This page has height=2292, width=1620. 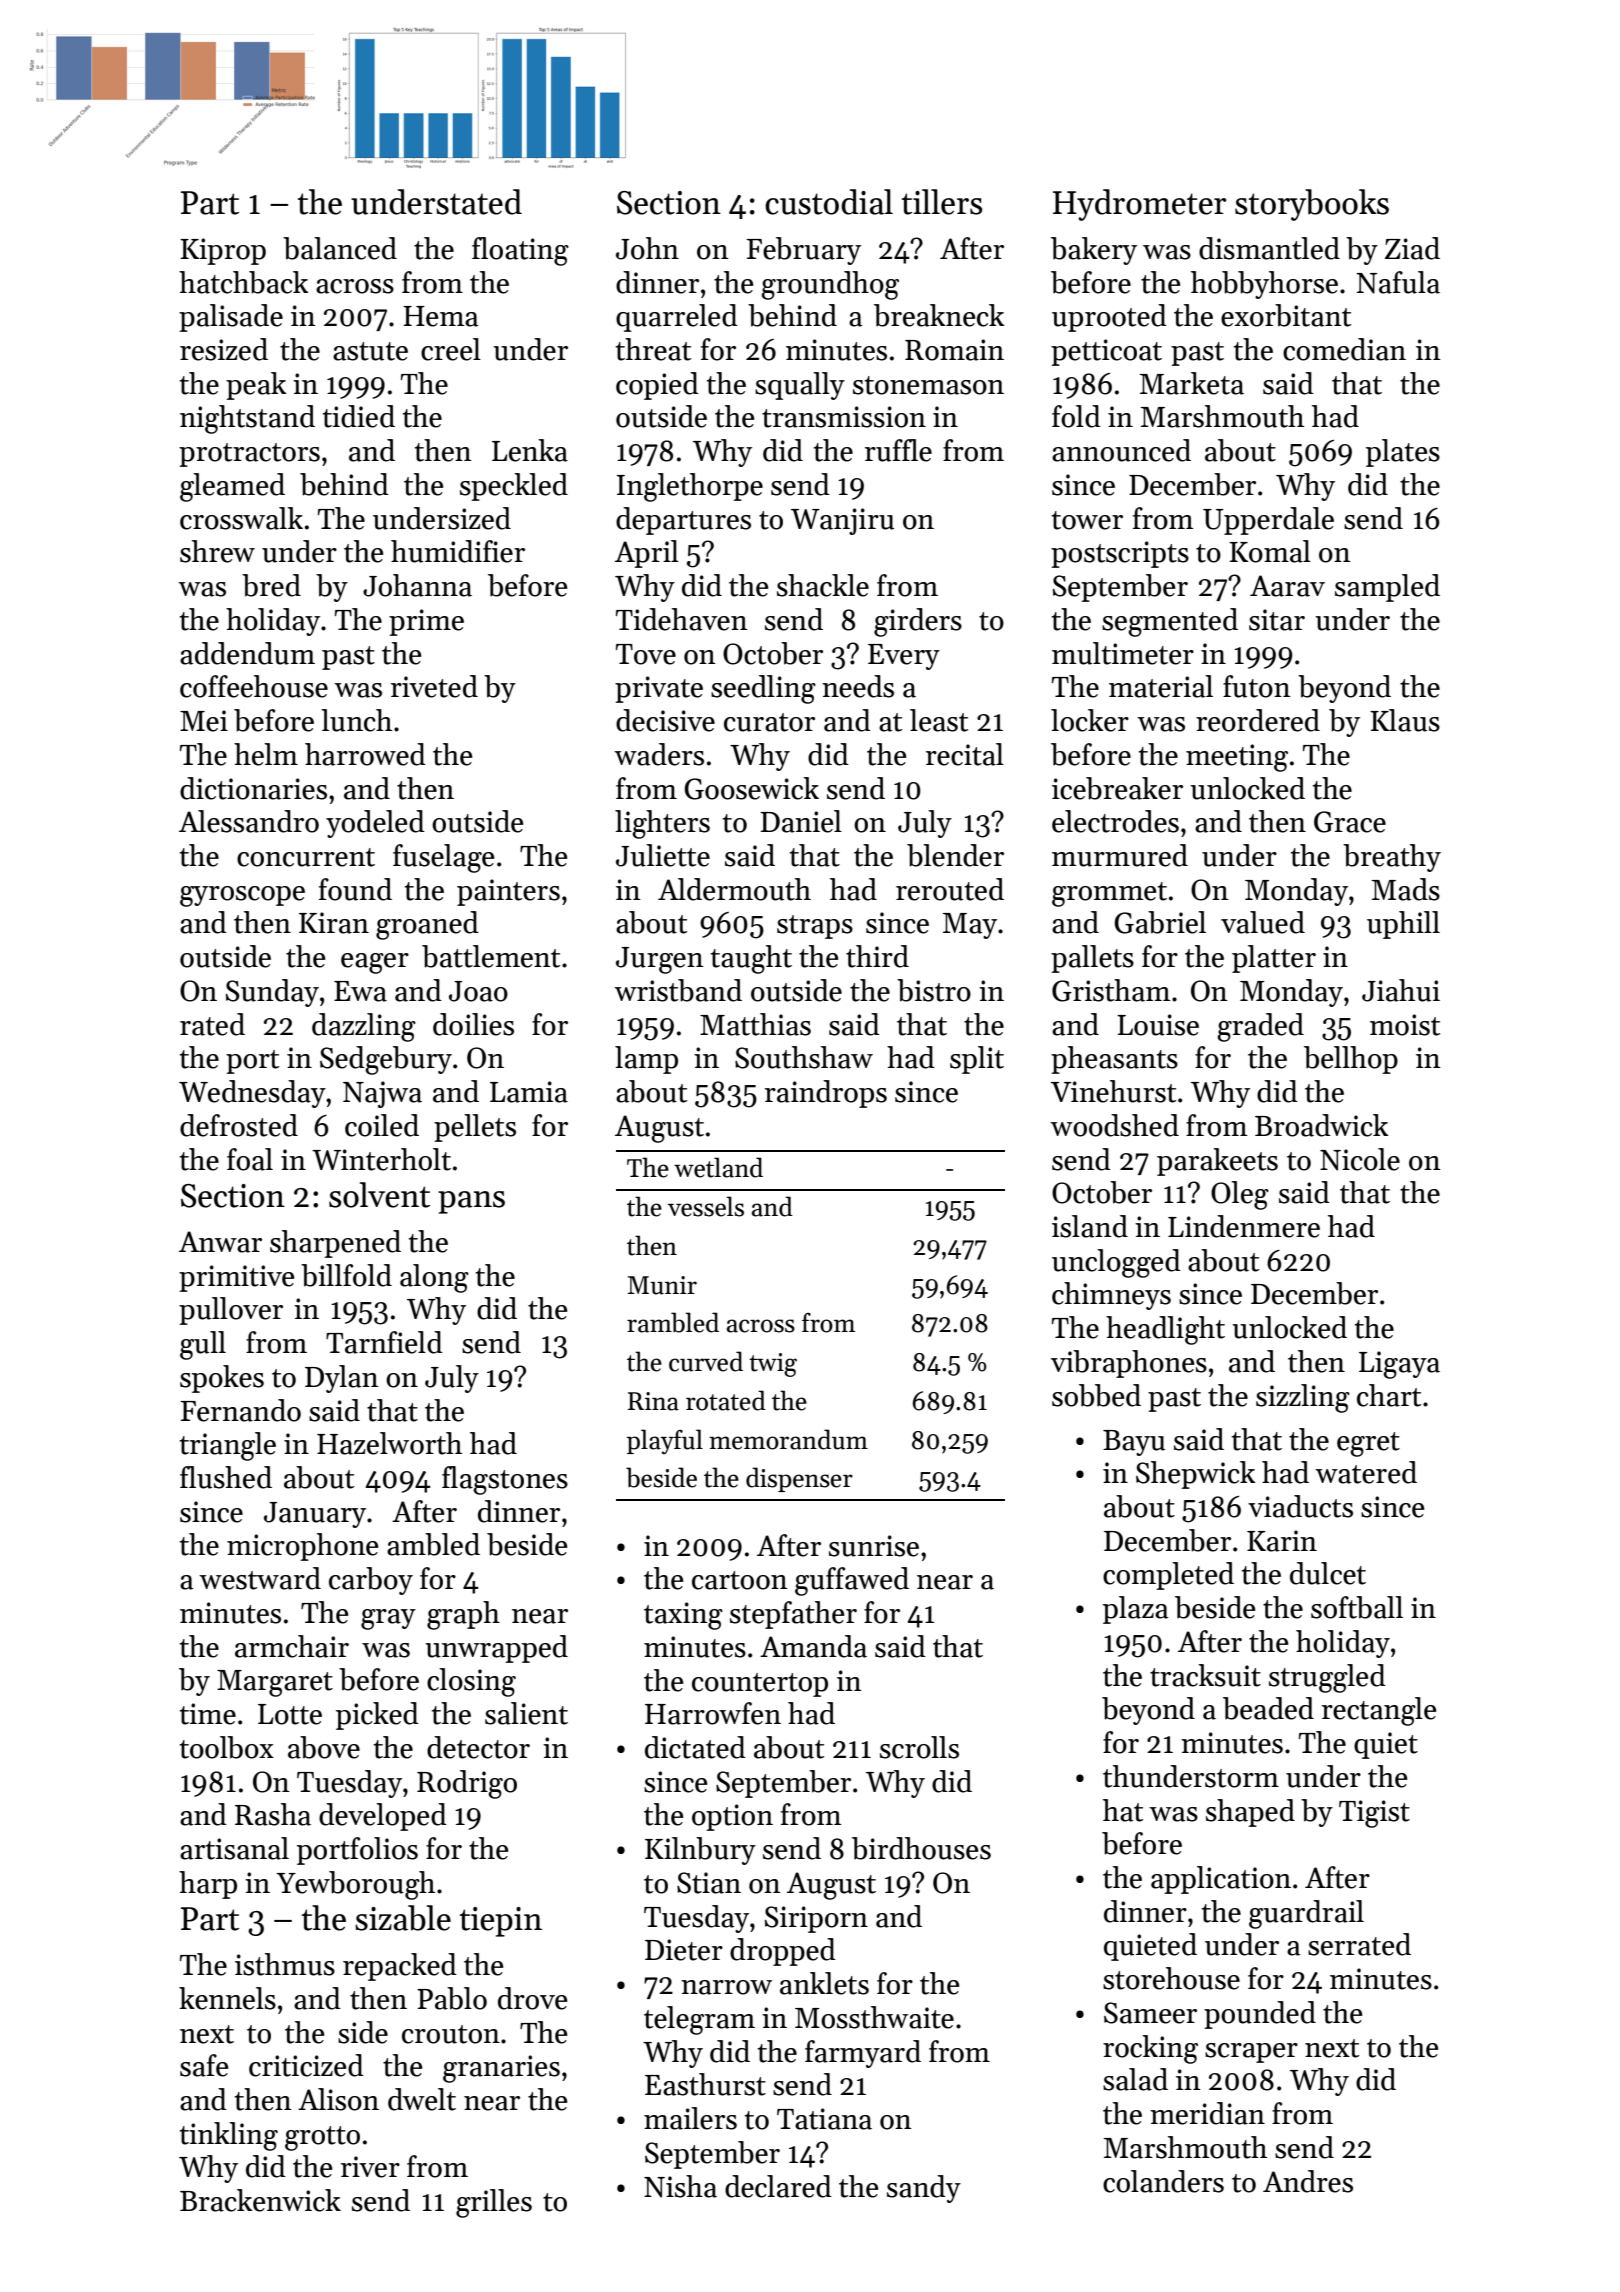 What do you see at coordinates (1163, 2181) in the page?
I see `colanders` at bounding box center [1163, 2181].
